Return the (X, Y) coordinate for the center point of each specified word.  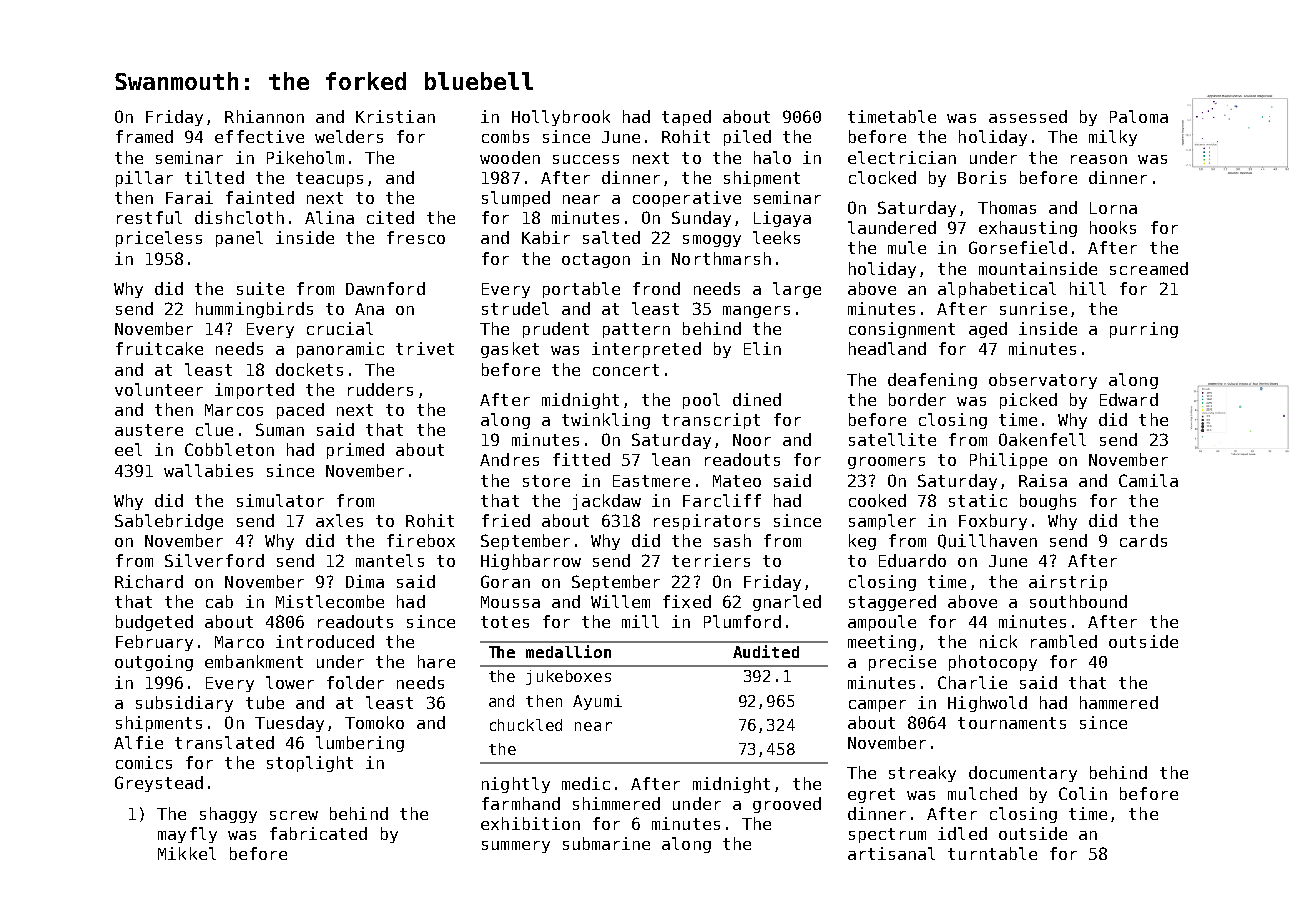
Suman (280, 429)
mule (907, 247)
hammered (1119, 702)
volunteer (159, 389)
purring (1144, 330)
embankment (254, 661)
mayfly (187, 835)
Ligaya (782, 219)
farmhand (521, 803)
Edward (1129, 399)
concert (626, 370)
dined (757, 399)
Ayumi (597, 702)
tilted (214, 177)
